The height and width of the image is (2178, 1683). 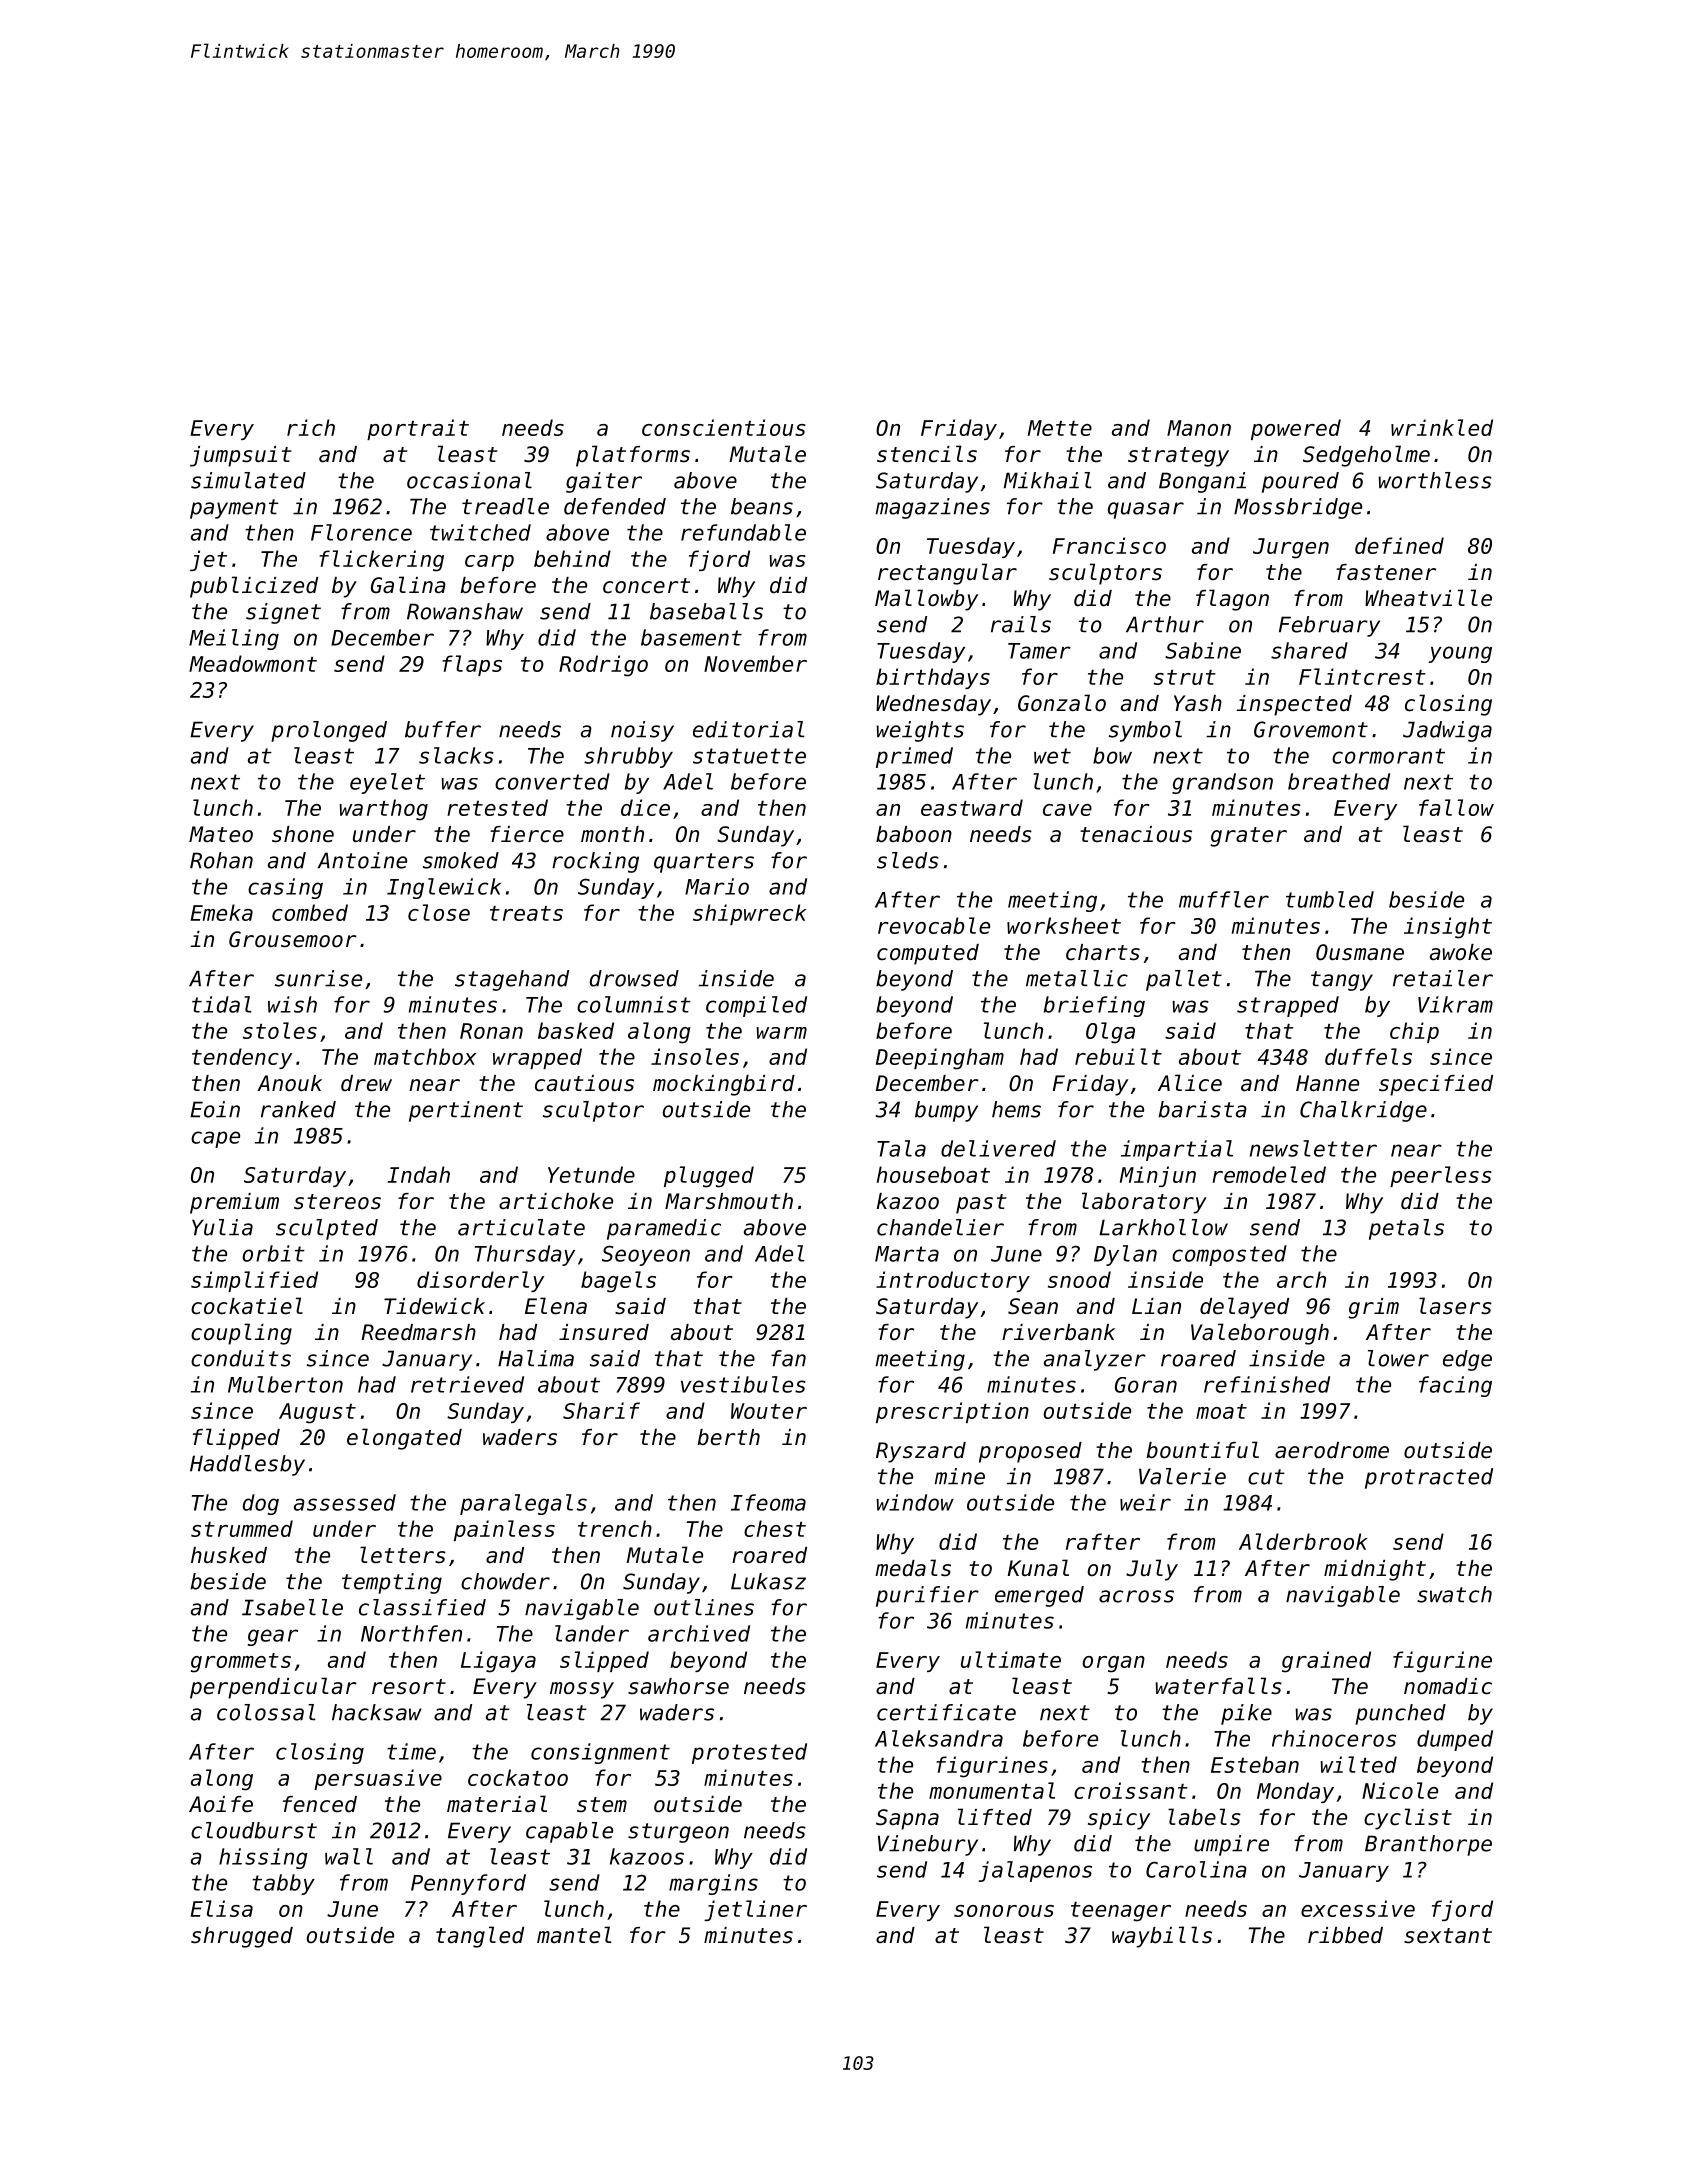 I want to click on Haddlesby, so click(x=247, y=1465).
